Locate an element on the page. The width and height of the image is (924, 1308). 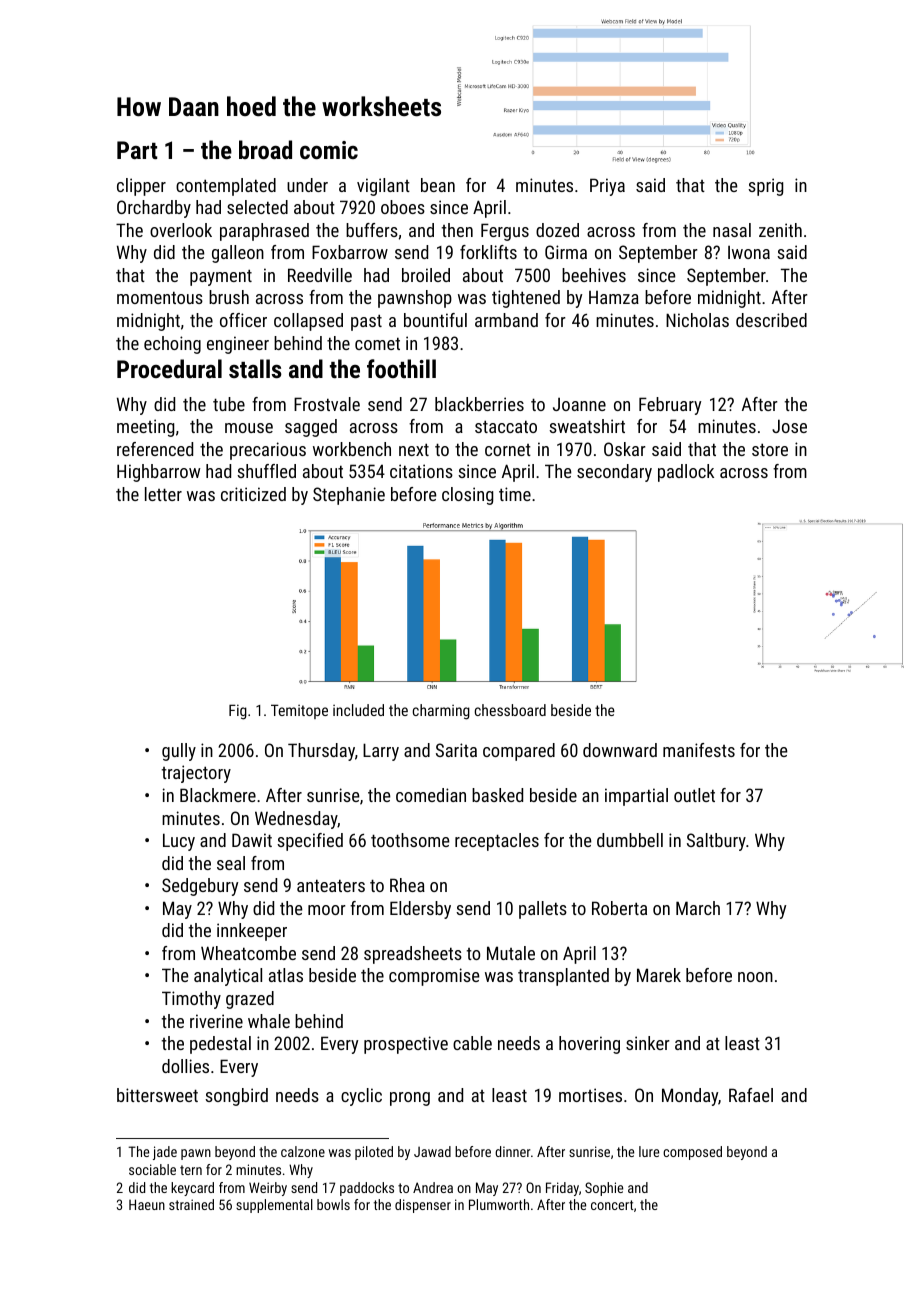
manifests is located at coordinates (699, 750).
